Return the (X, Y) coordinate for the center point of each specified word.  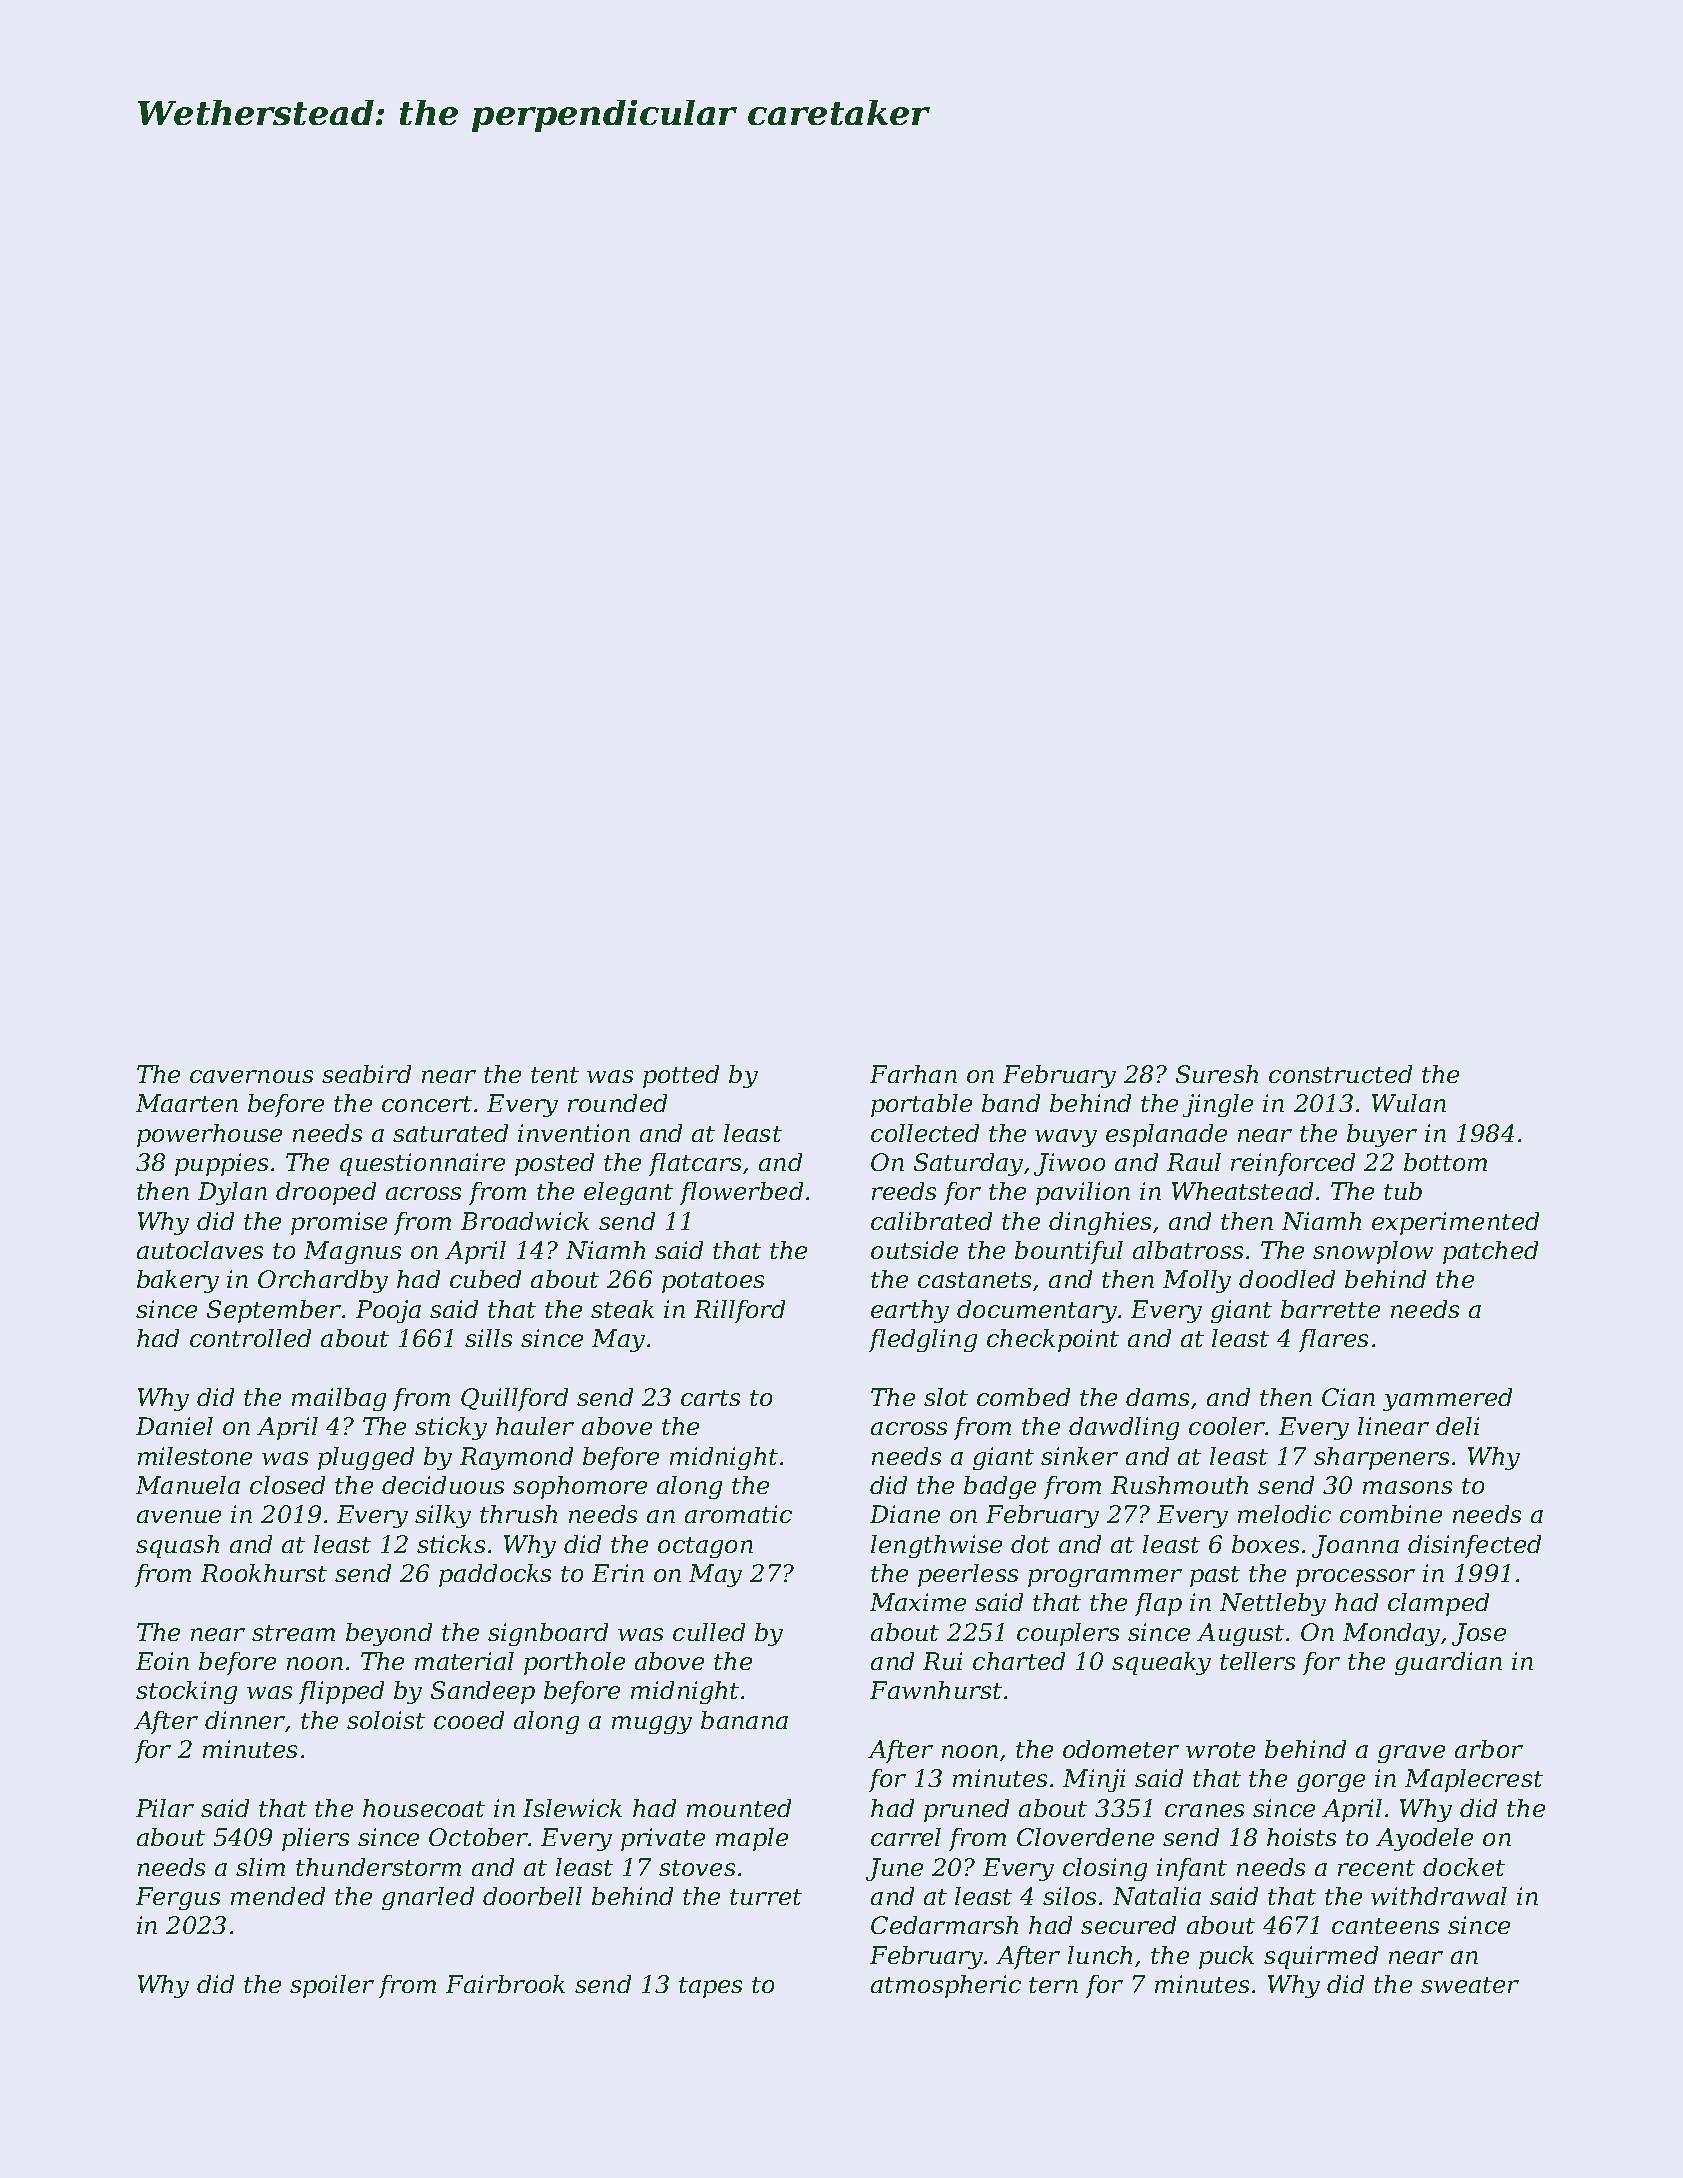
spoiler (332, 1986)
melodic (1284, 1514)
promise (339, 1223)
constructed (1340, 1074)
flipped (341, 1692)
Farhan (913, 1074)
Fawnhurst (936, 1690)
